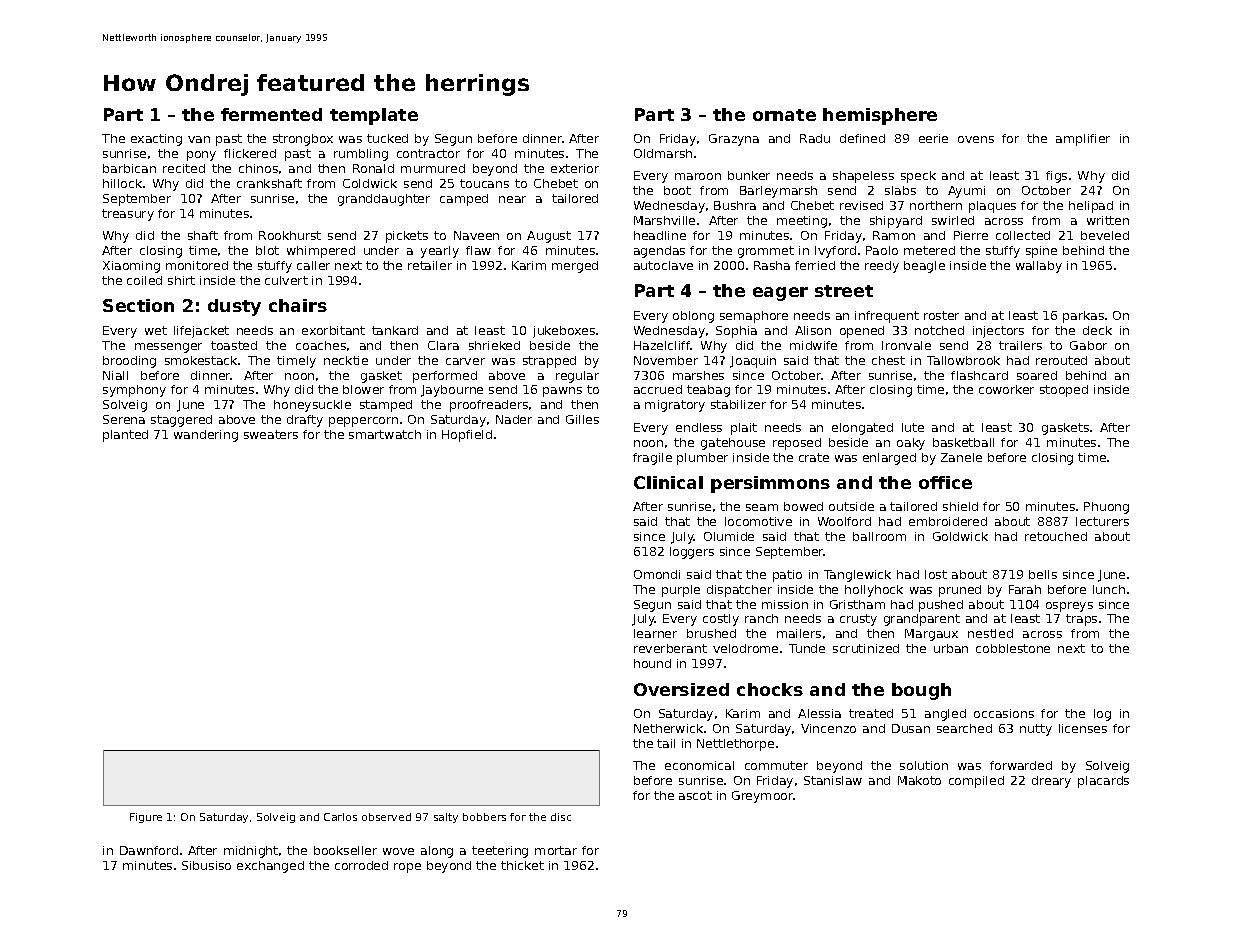 The image size is (1233, 952). I want to click on tankard, so click(395, 330).
